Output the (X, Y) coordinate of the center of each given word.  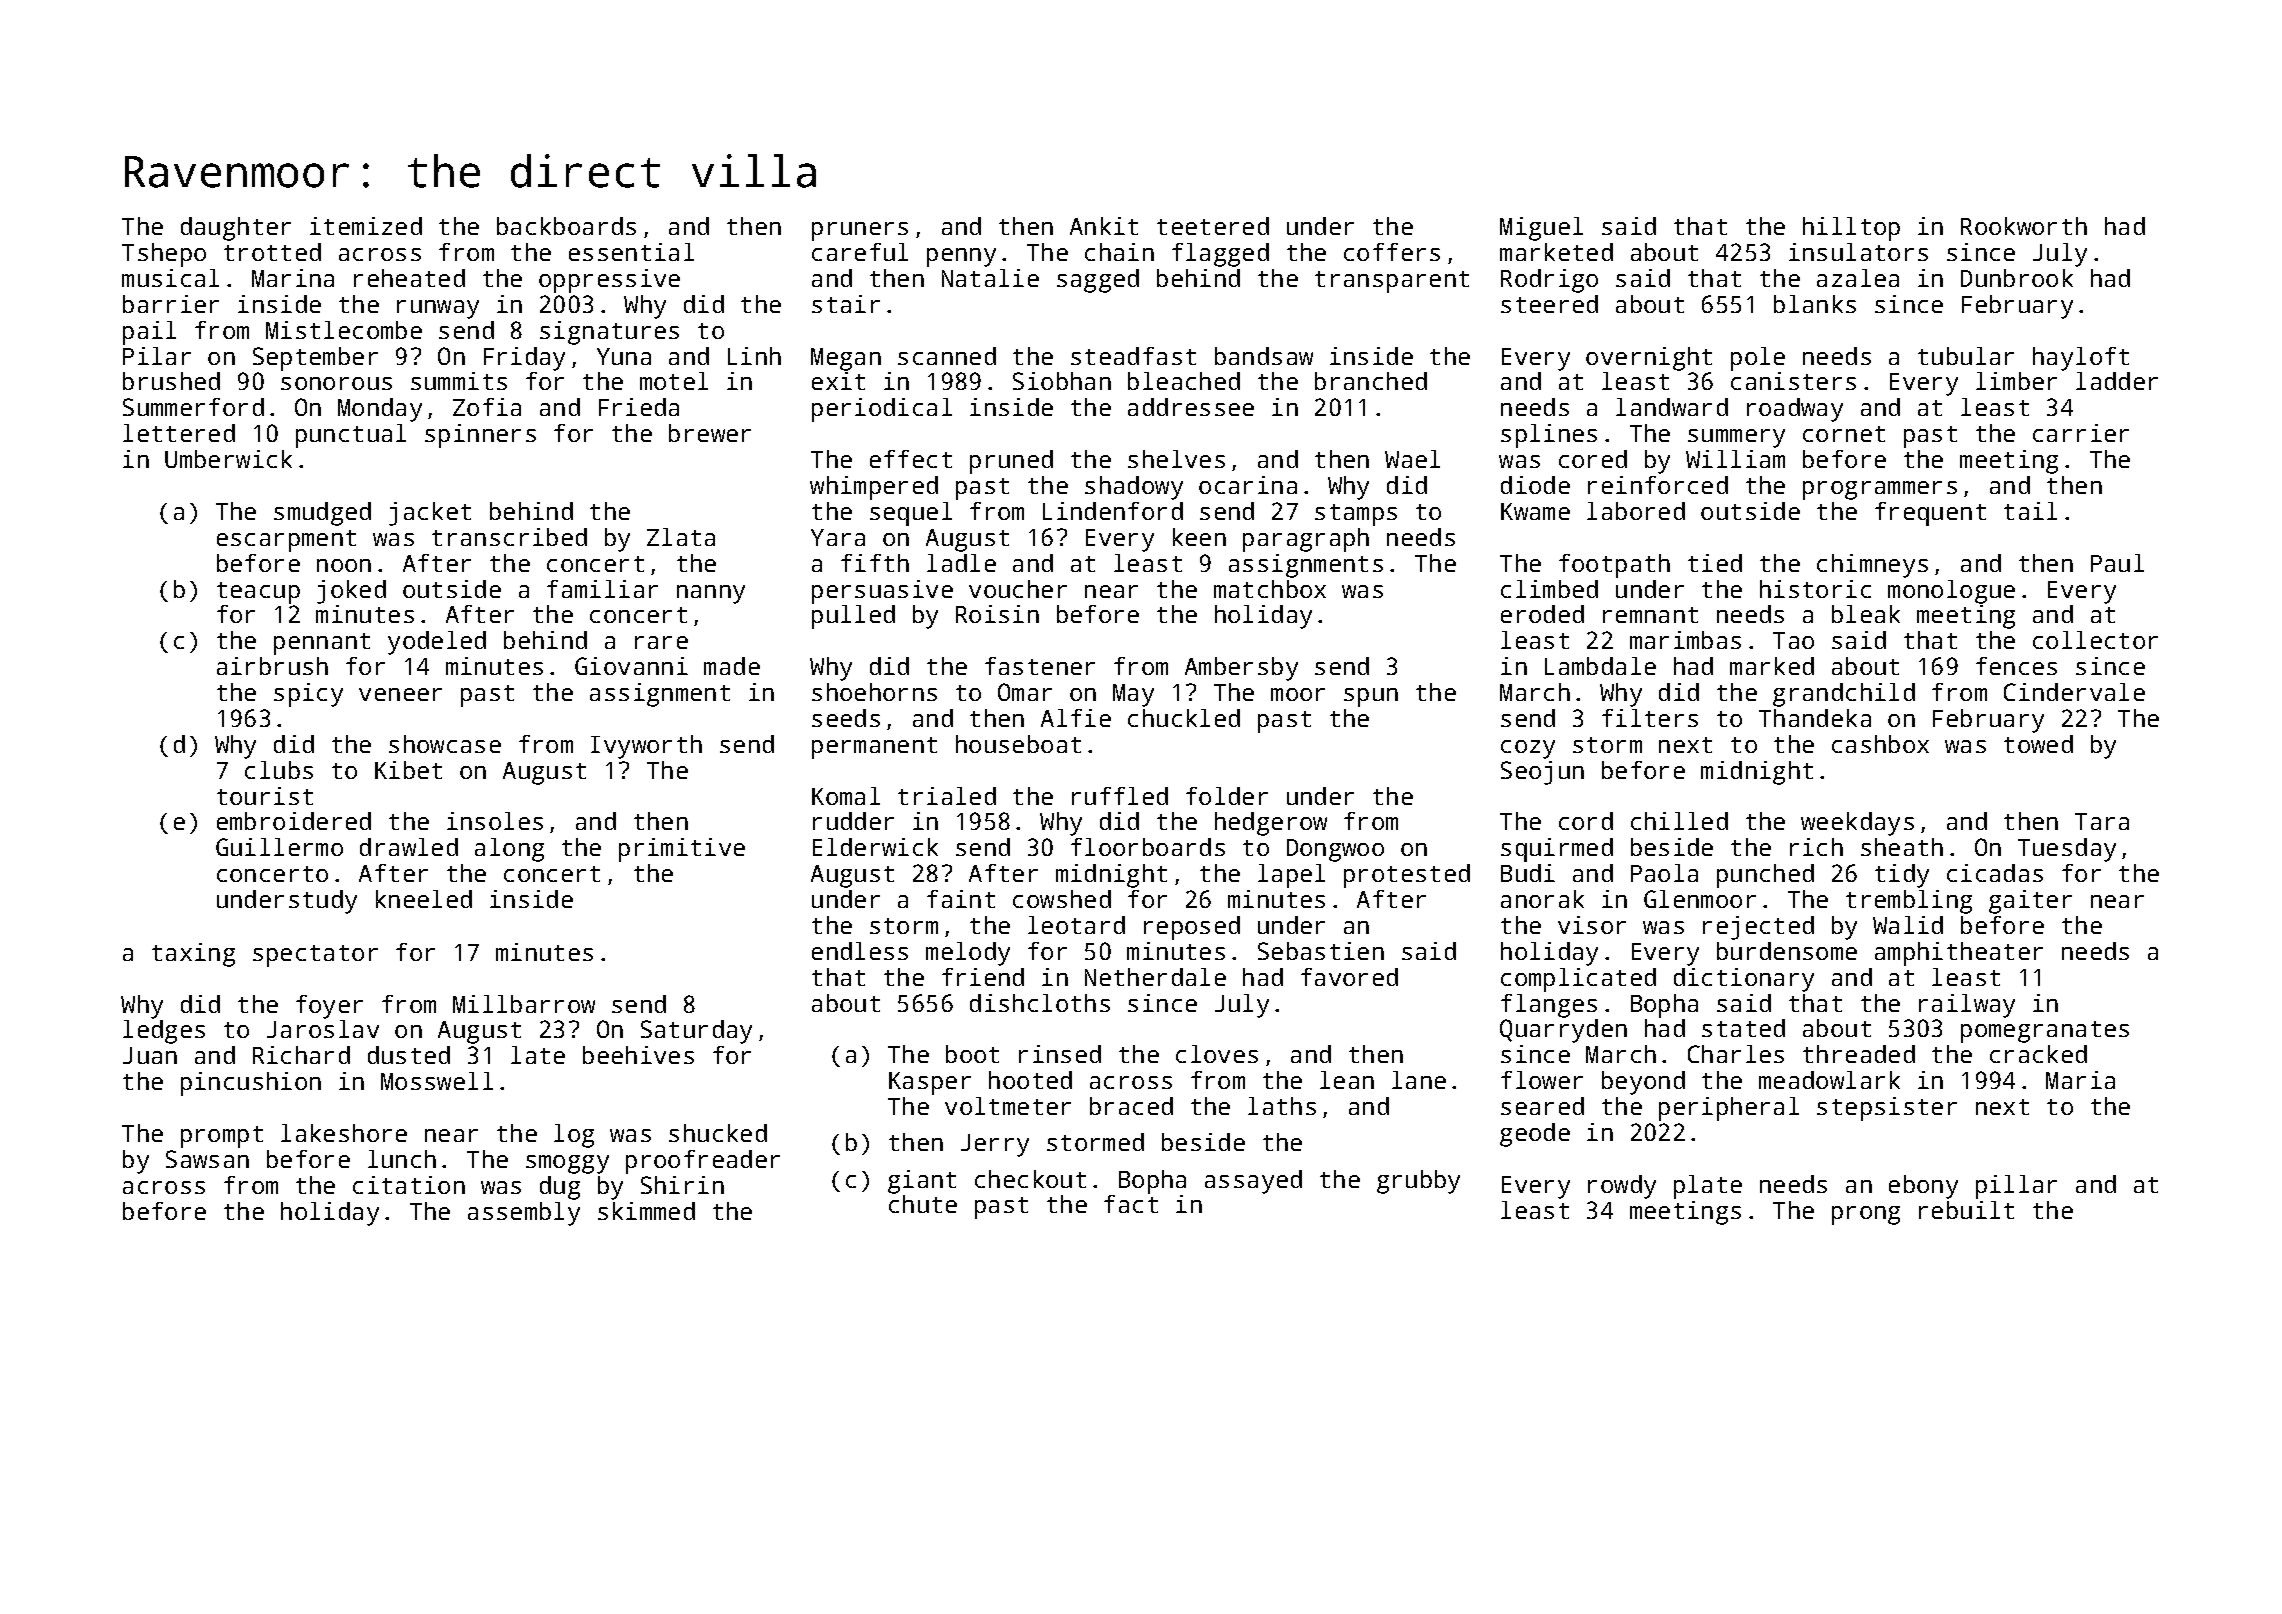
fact (1131, 1204)
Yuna (624, 356)
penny (961, 257)
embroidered (294, 821)
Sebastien (1321, 951)
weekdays (1857, 824)
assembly (524, 1214)
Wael (1412, 459)
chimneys (1872, 566)
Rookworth (2024, 226)
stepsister (1887, 1109)
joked (351, 592)
